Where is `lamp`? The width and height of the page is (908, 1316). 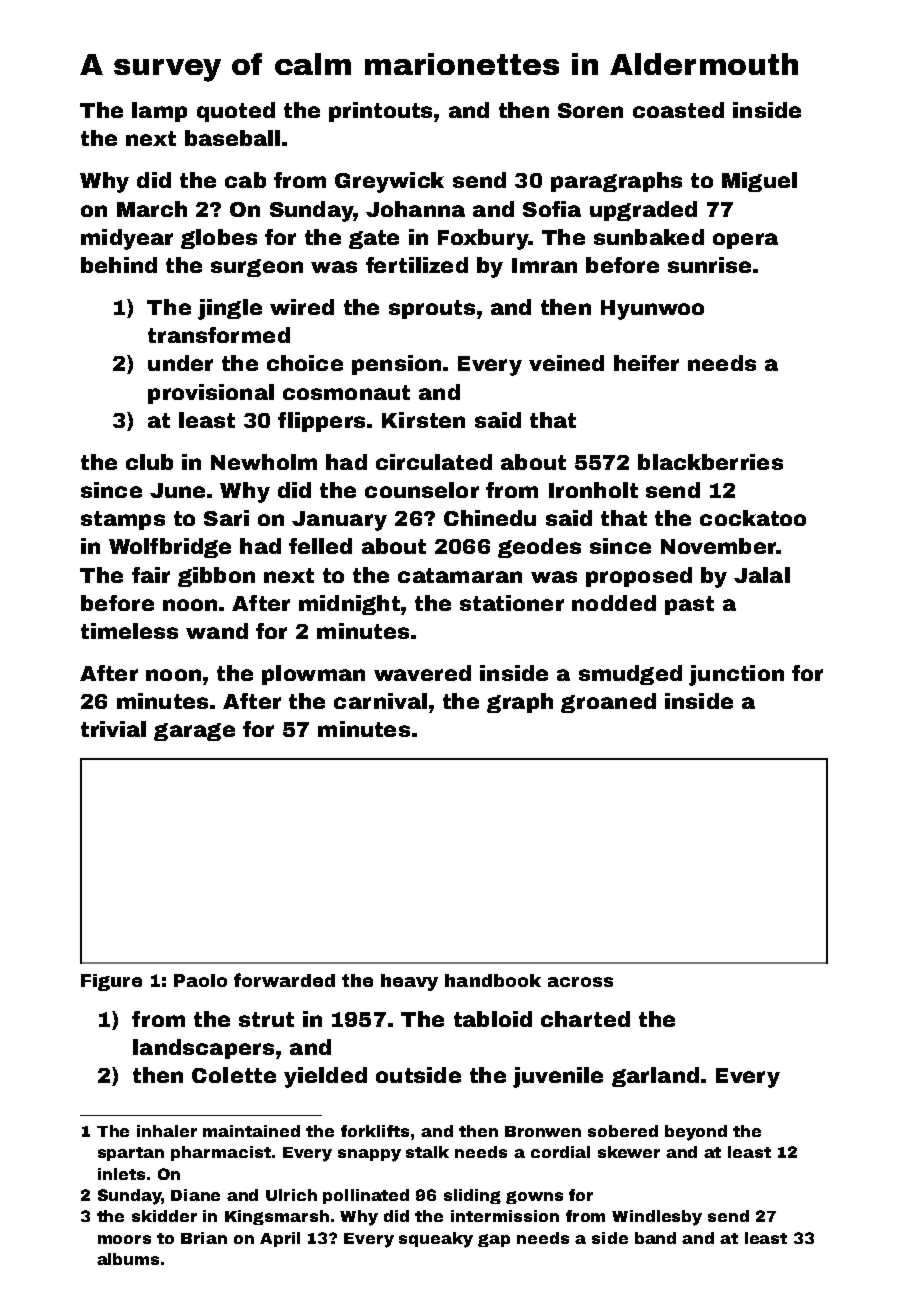
lamp is located at coordinates (159, 112).
